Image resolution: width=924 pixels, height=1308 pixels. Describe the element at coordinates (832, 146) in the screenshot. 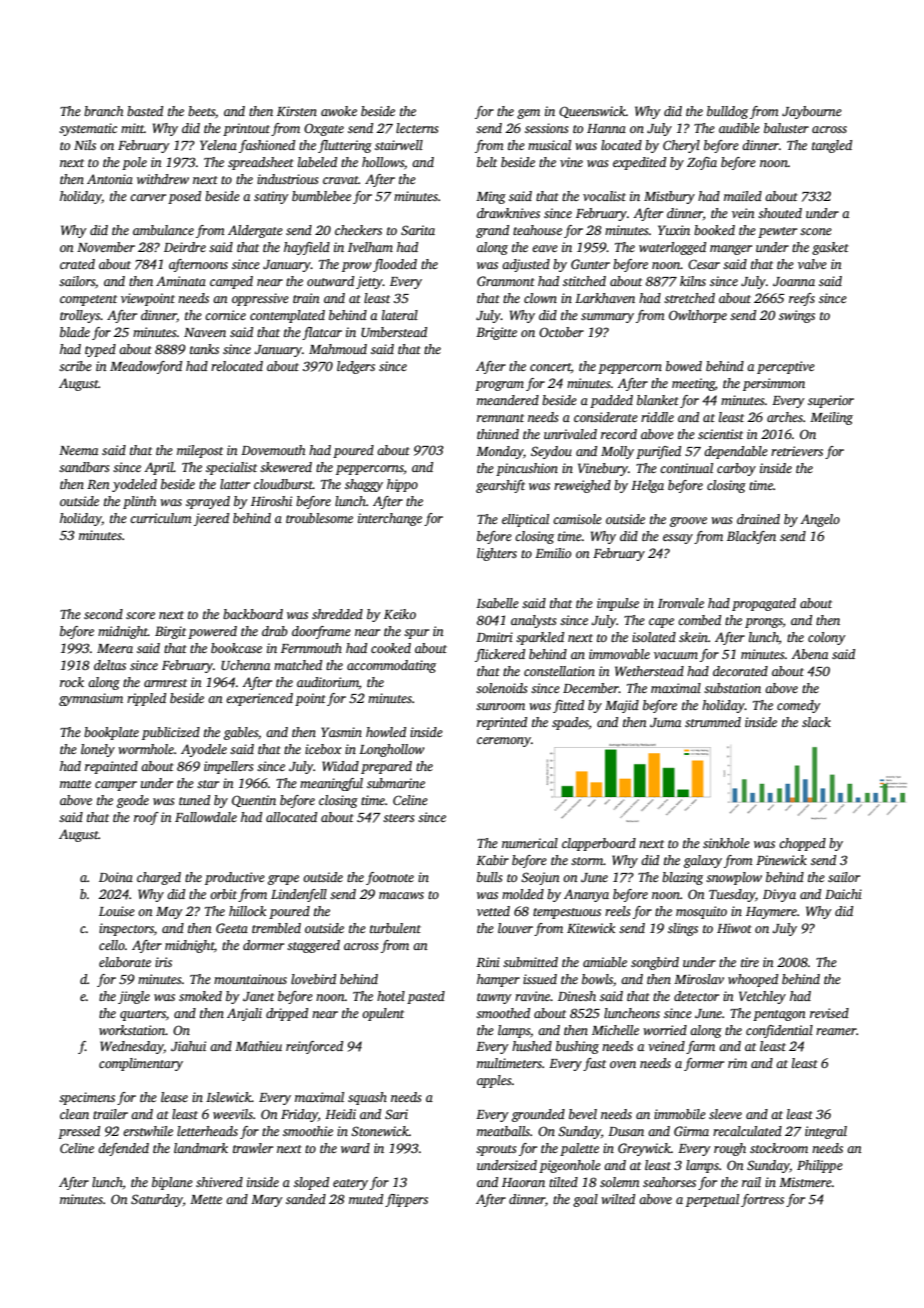

I see `tangled` at that location.
